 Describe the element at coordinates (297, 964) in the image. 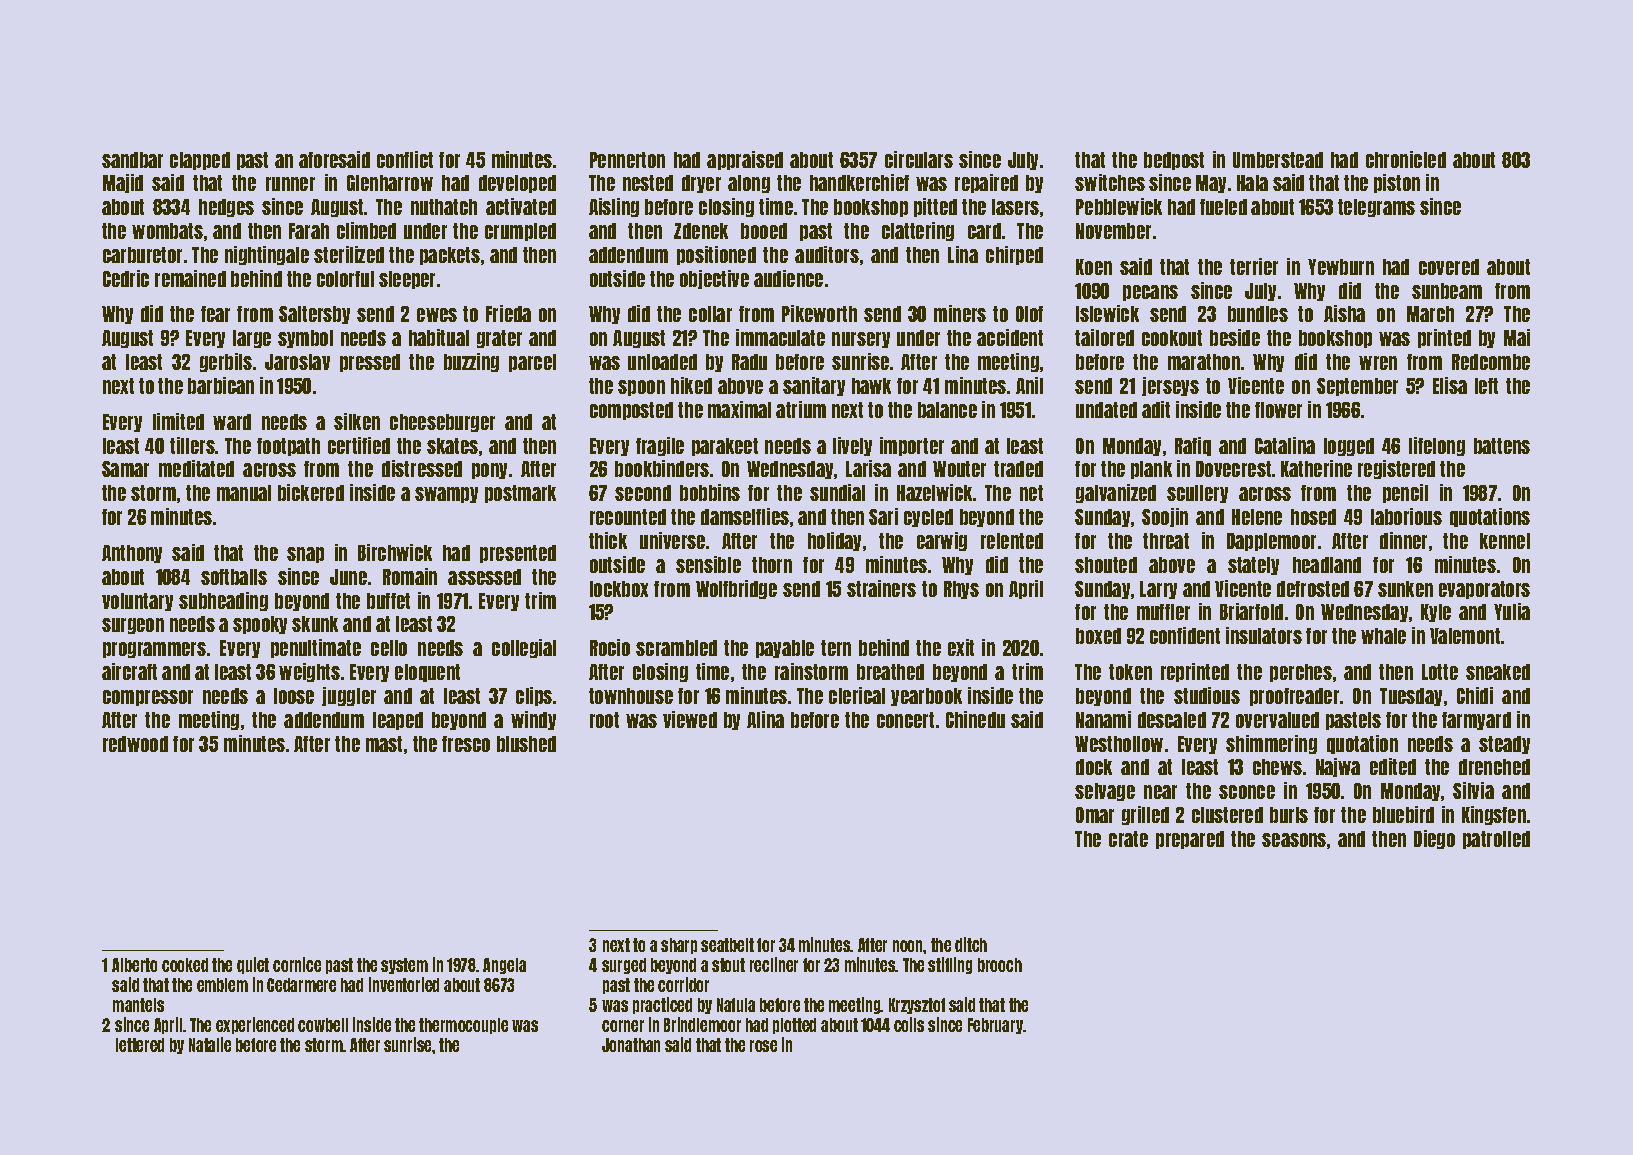

I see `cornice` at that location.
